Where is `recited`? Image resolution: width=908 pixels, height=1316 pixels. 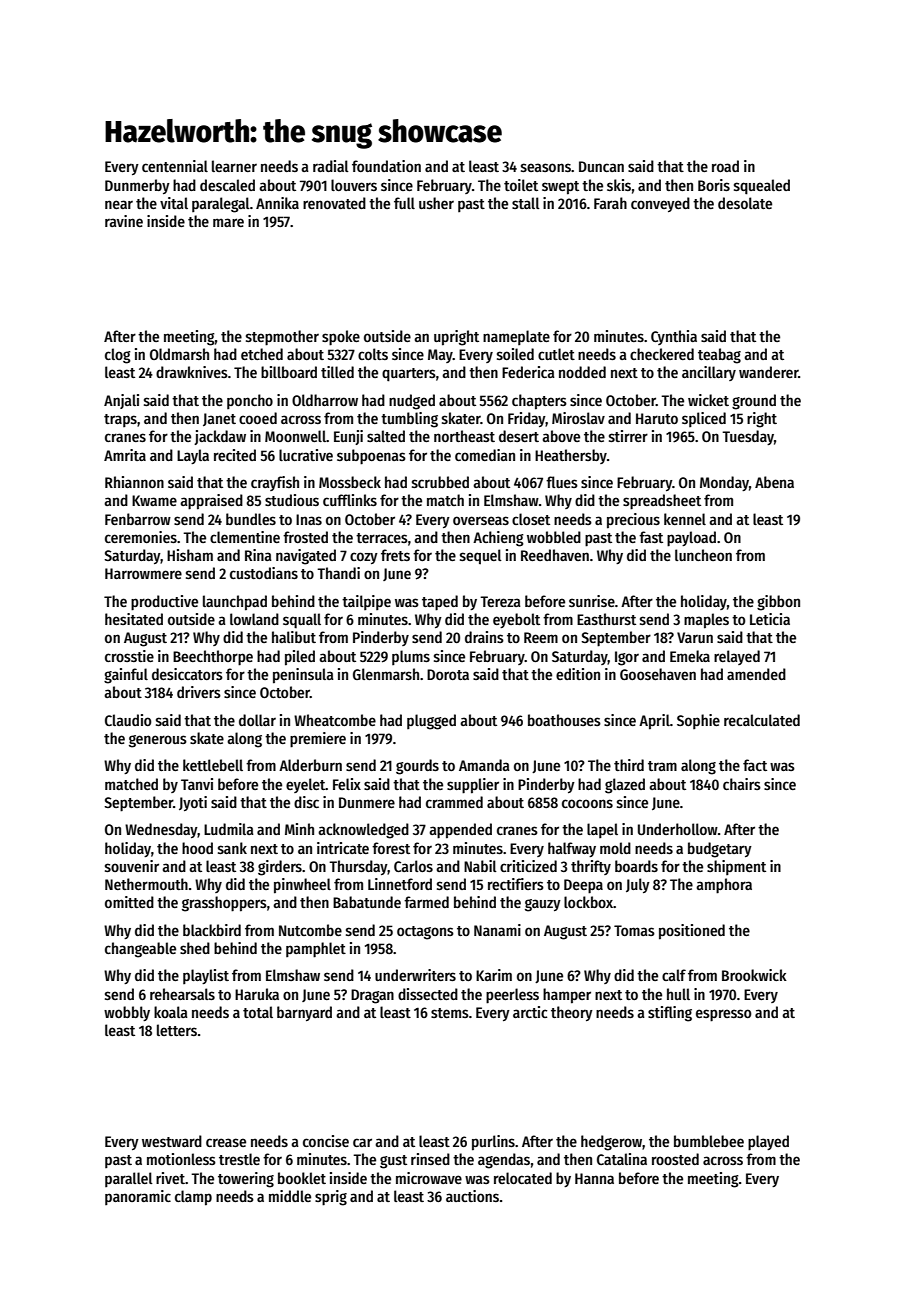 recited is located at coordinates (235, 455).
